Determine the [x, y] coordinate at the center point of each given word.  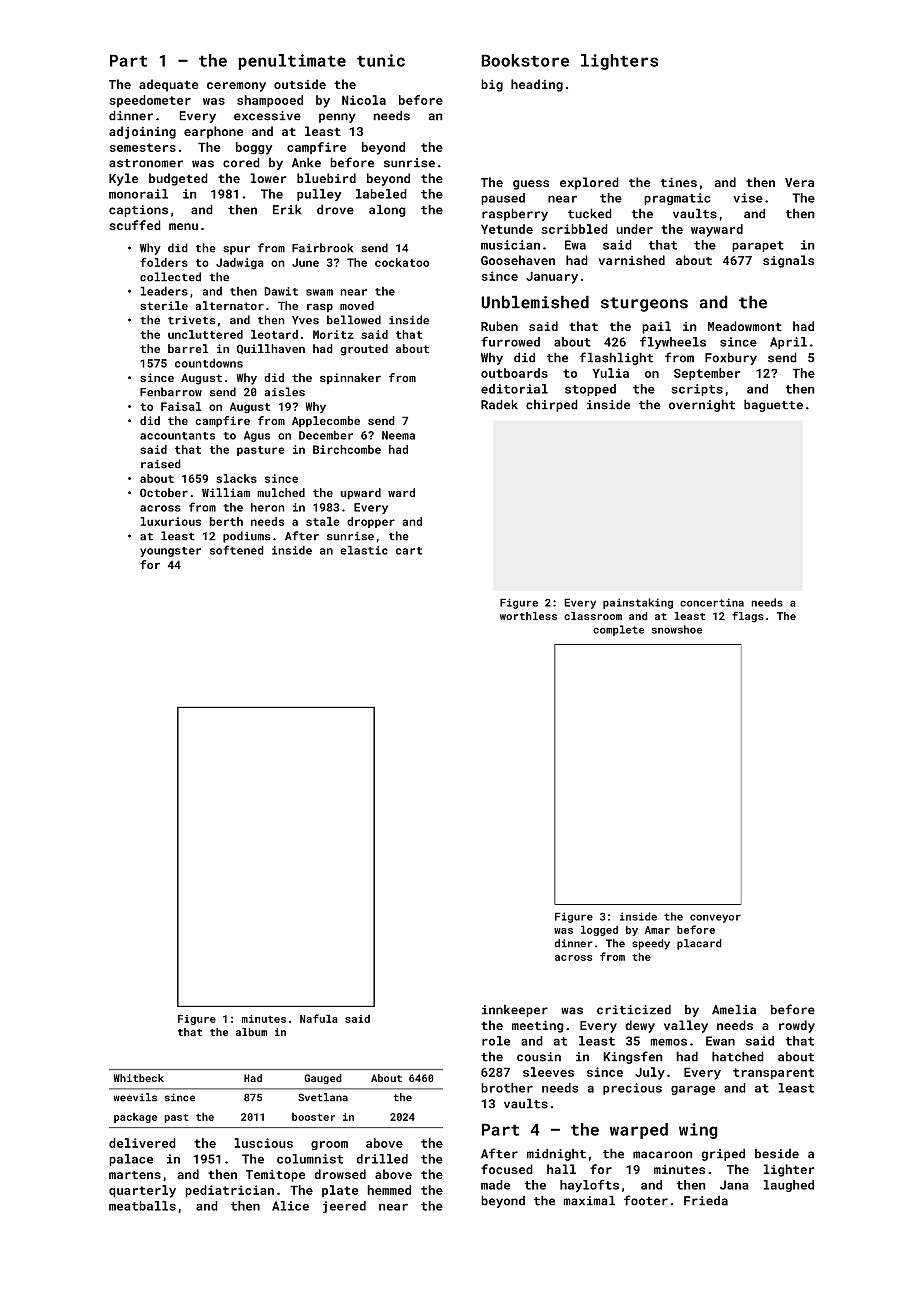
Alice [290, 1206]
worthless [528, 616]
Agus [257, 436]
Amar [657, 930]
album [251, 1032]
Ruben [499, 326]
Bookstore [525, 60]
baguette [773, 405]
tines [679, 182]
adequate [168, 85]
